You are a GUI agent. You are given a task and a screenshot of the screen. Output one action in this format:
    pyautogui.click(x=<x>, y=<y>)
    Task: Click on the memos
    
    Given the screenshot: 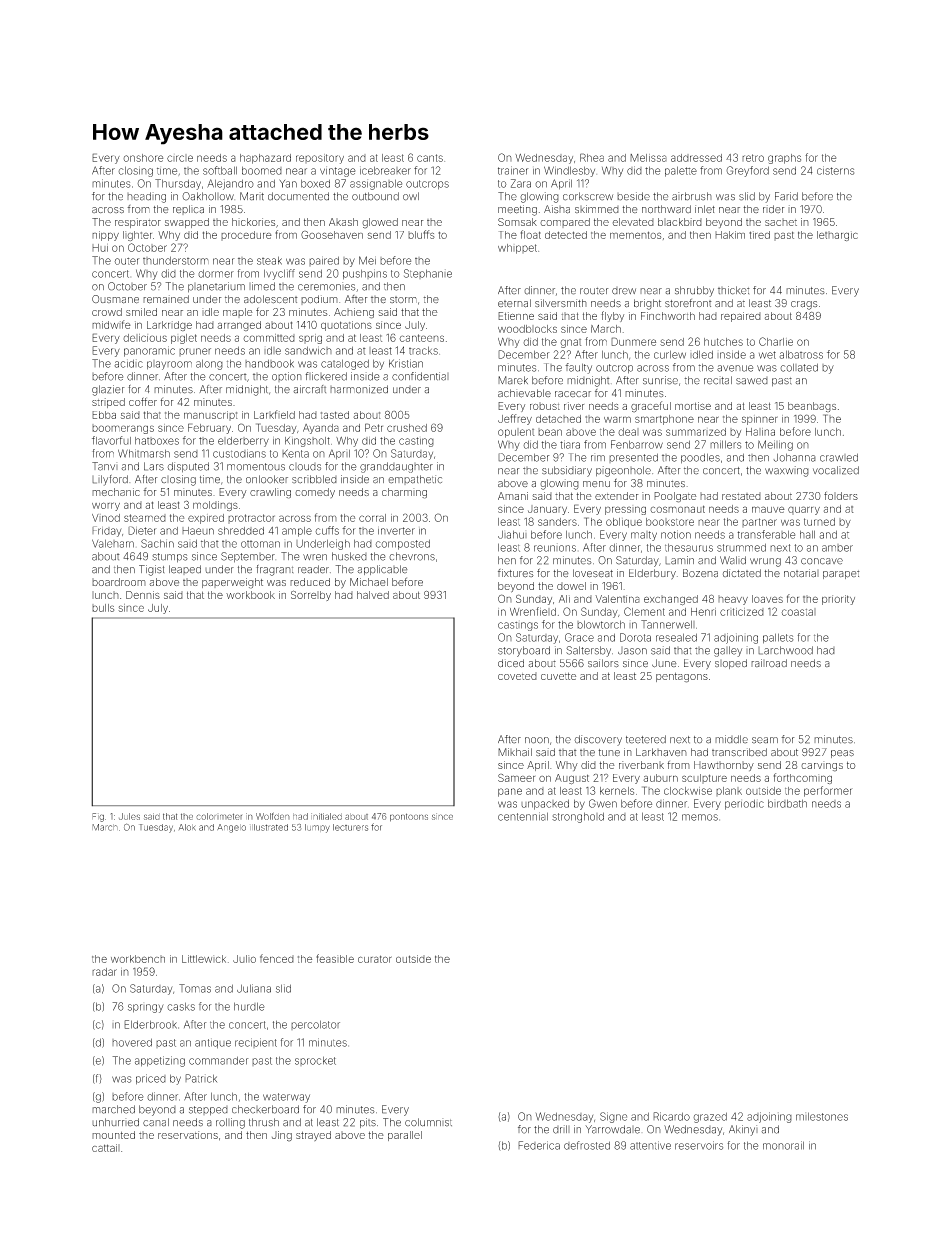 What is the action you would take?
    pyautogui.click(x=700, y=817)
